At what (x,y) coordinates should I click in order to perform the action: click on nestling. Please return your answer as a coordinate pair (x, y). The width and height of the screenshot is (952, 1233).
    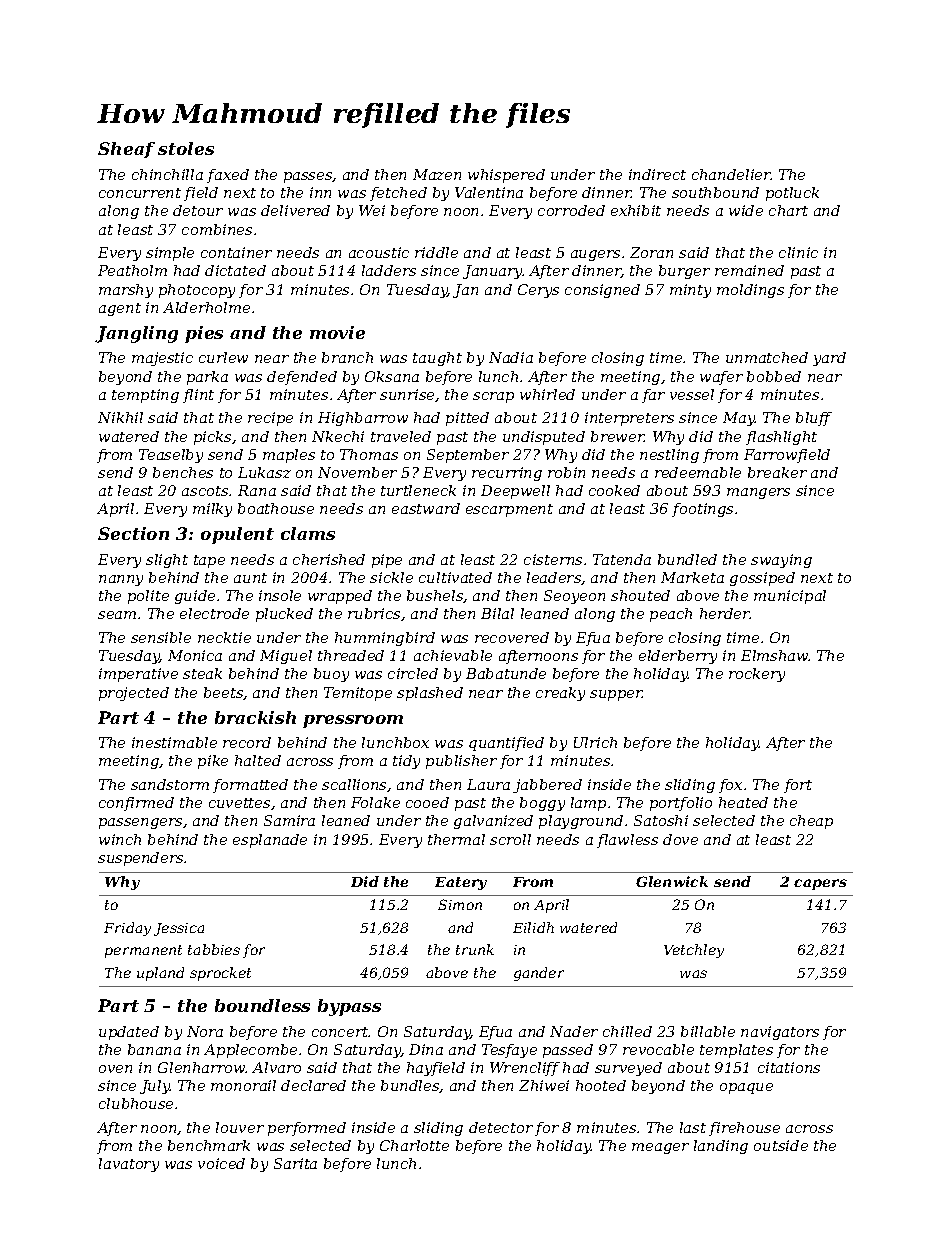
    Looking at the image, I should click on (669, 456).
